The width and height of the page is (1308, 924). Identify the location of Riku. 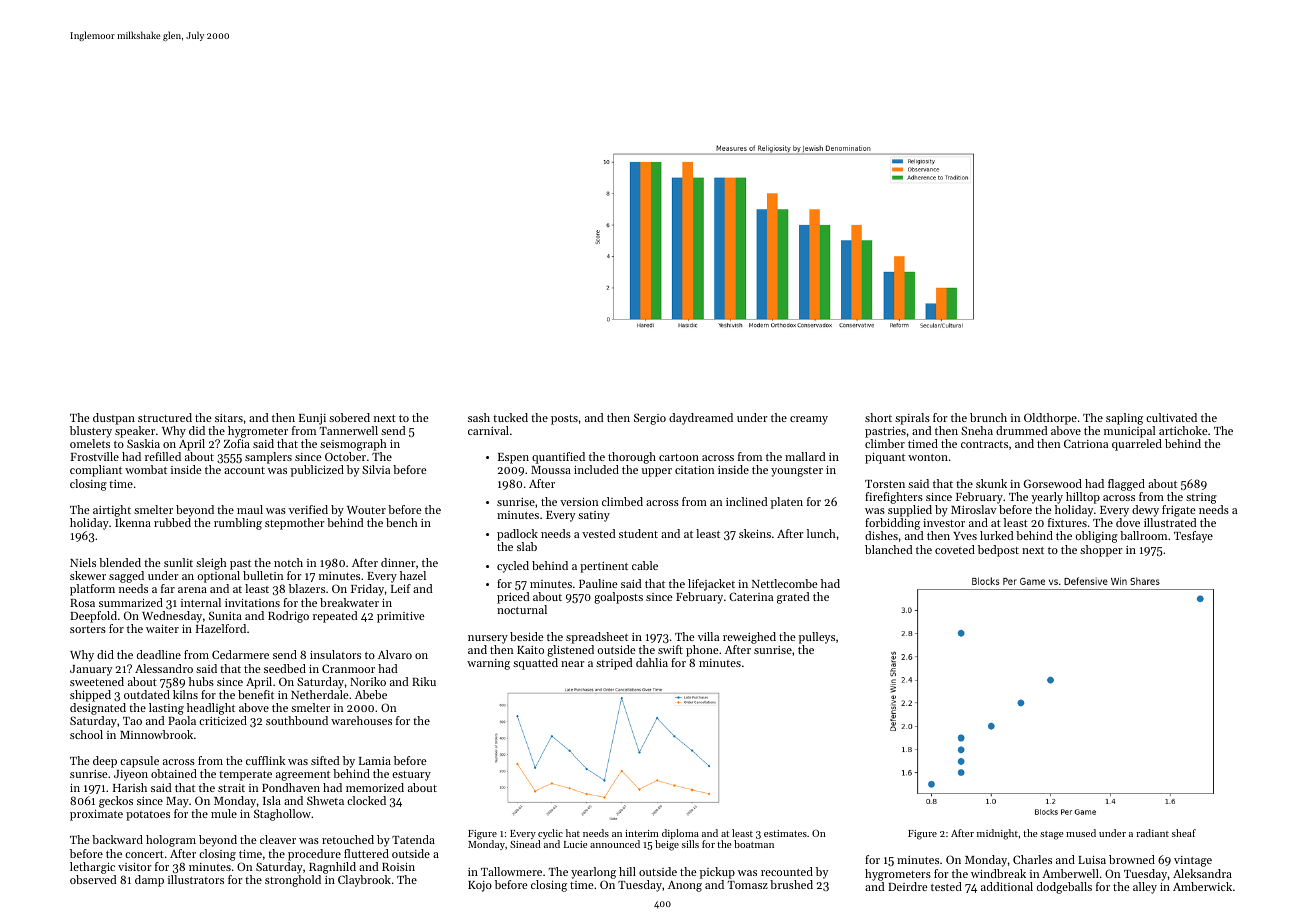
(424, 681).
